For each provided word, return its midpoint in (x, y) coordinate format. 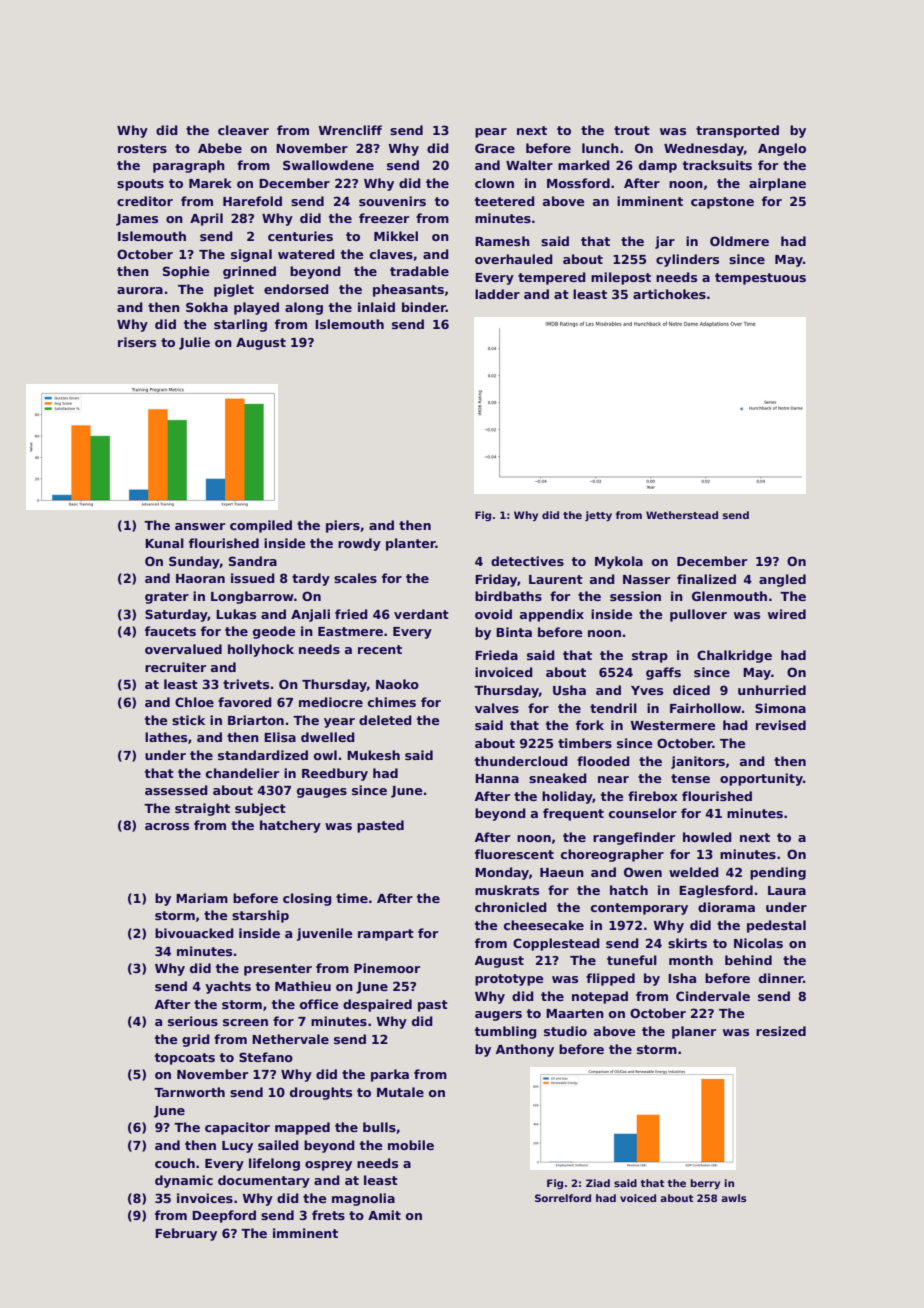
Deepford (224, 1216)
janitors (698, 762)
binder (424, 307)
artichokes (669, 294)
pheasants (408, 290)
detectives (527, 561)
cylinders (687, 260)
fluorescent (514, 854)
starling (240, 325)
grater (167, 598)
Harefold (252, 201)
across (167, 826)
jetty (598, 516)
